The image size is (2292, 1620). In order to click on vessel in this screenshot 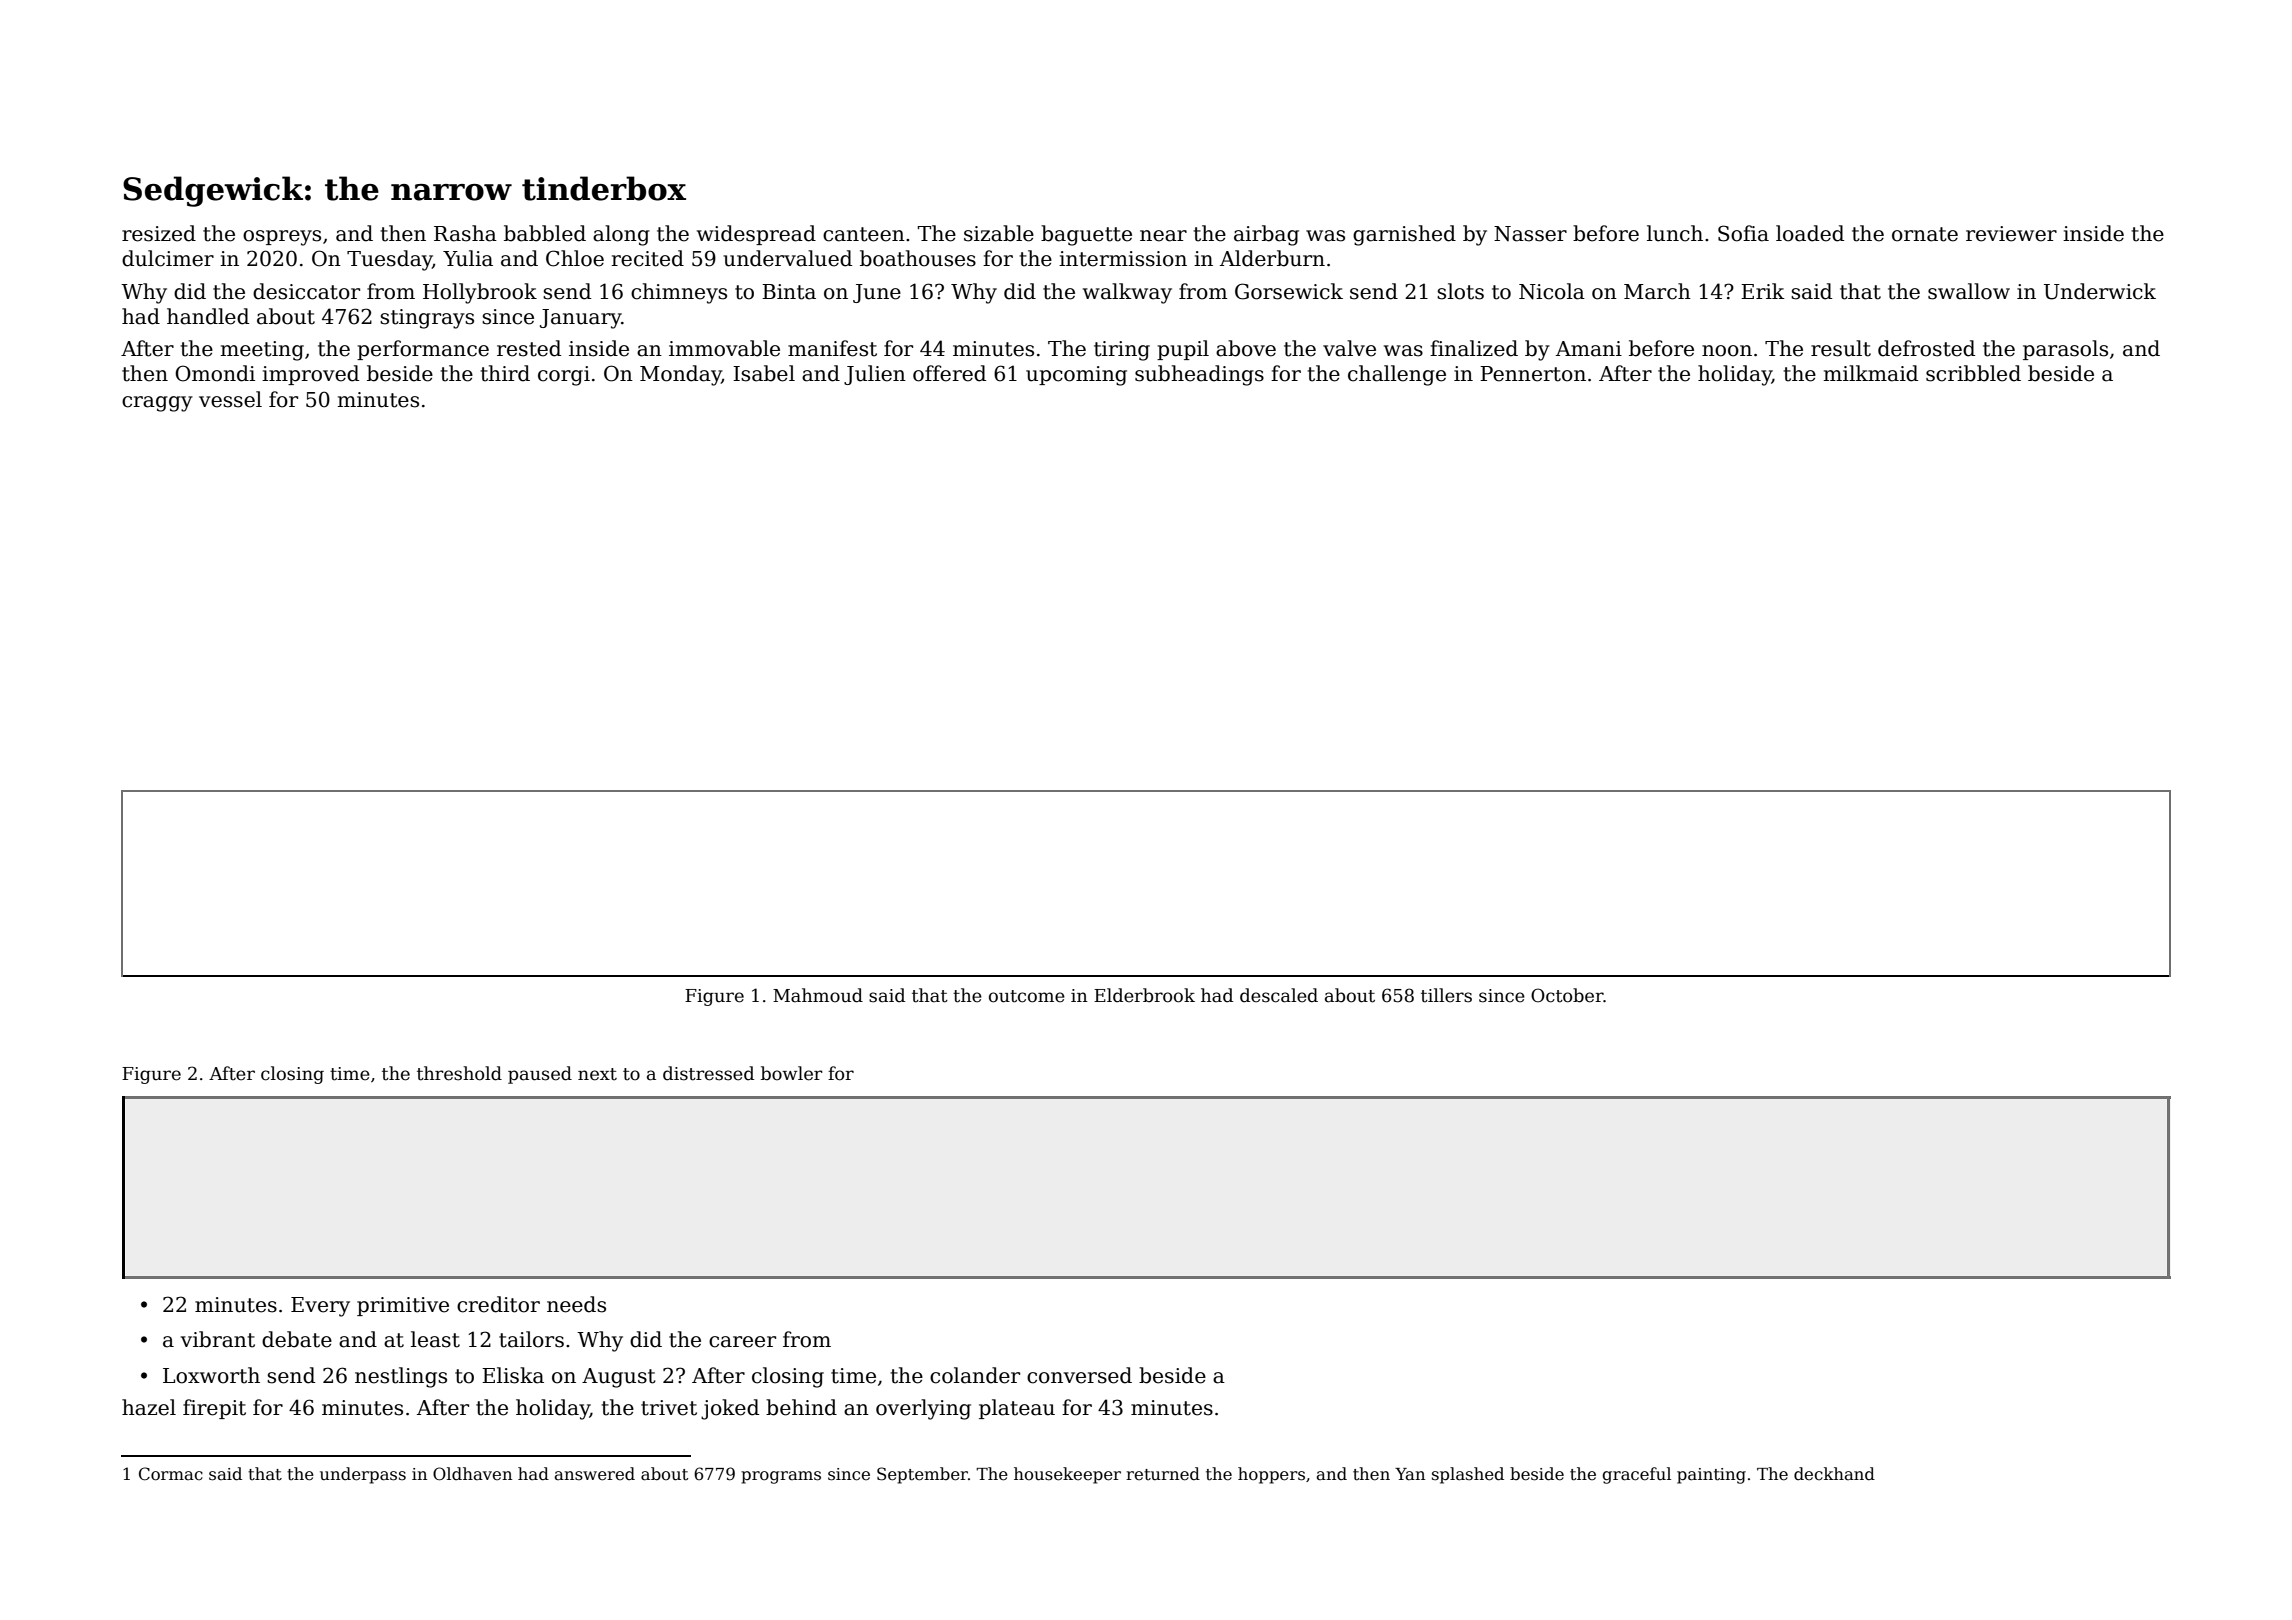, I will do `click(230, 399)`.
